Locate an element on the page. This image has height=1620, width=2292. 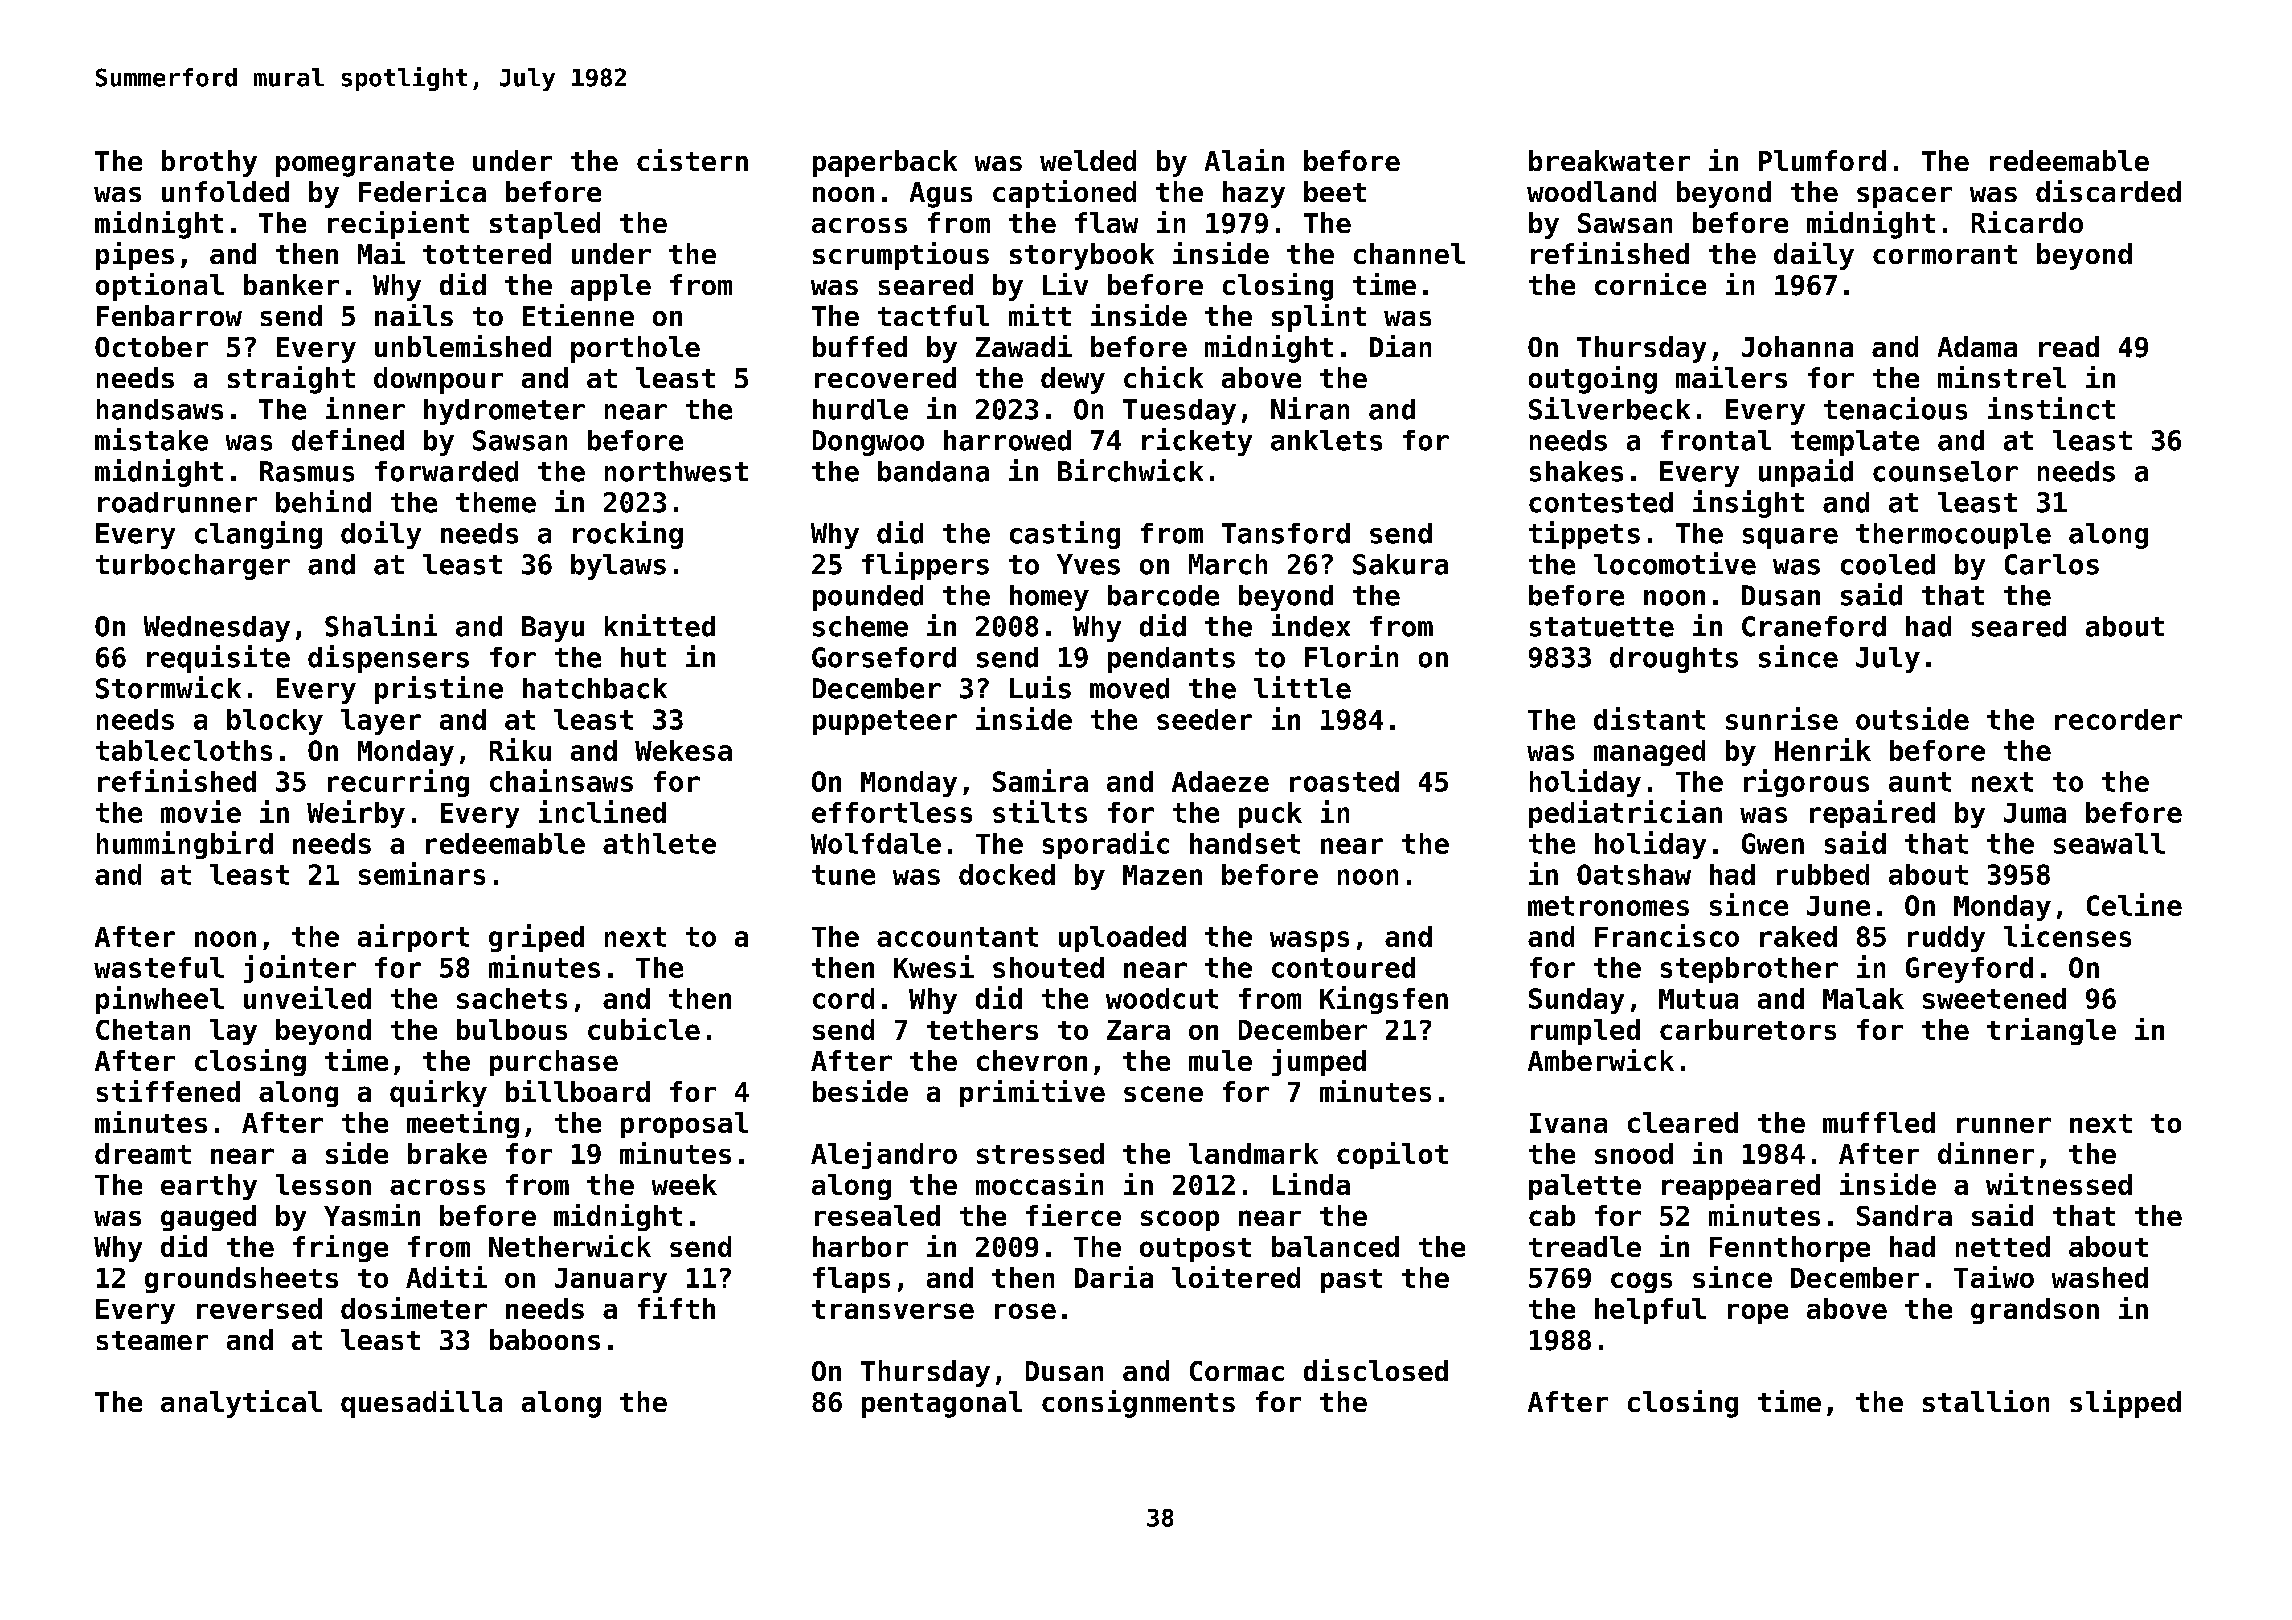
earthy is located at coordinates (209, 1187).
